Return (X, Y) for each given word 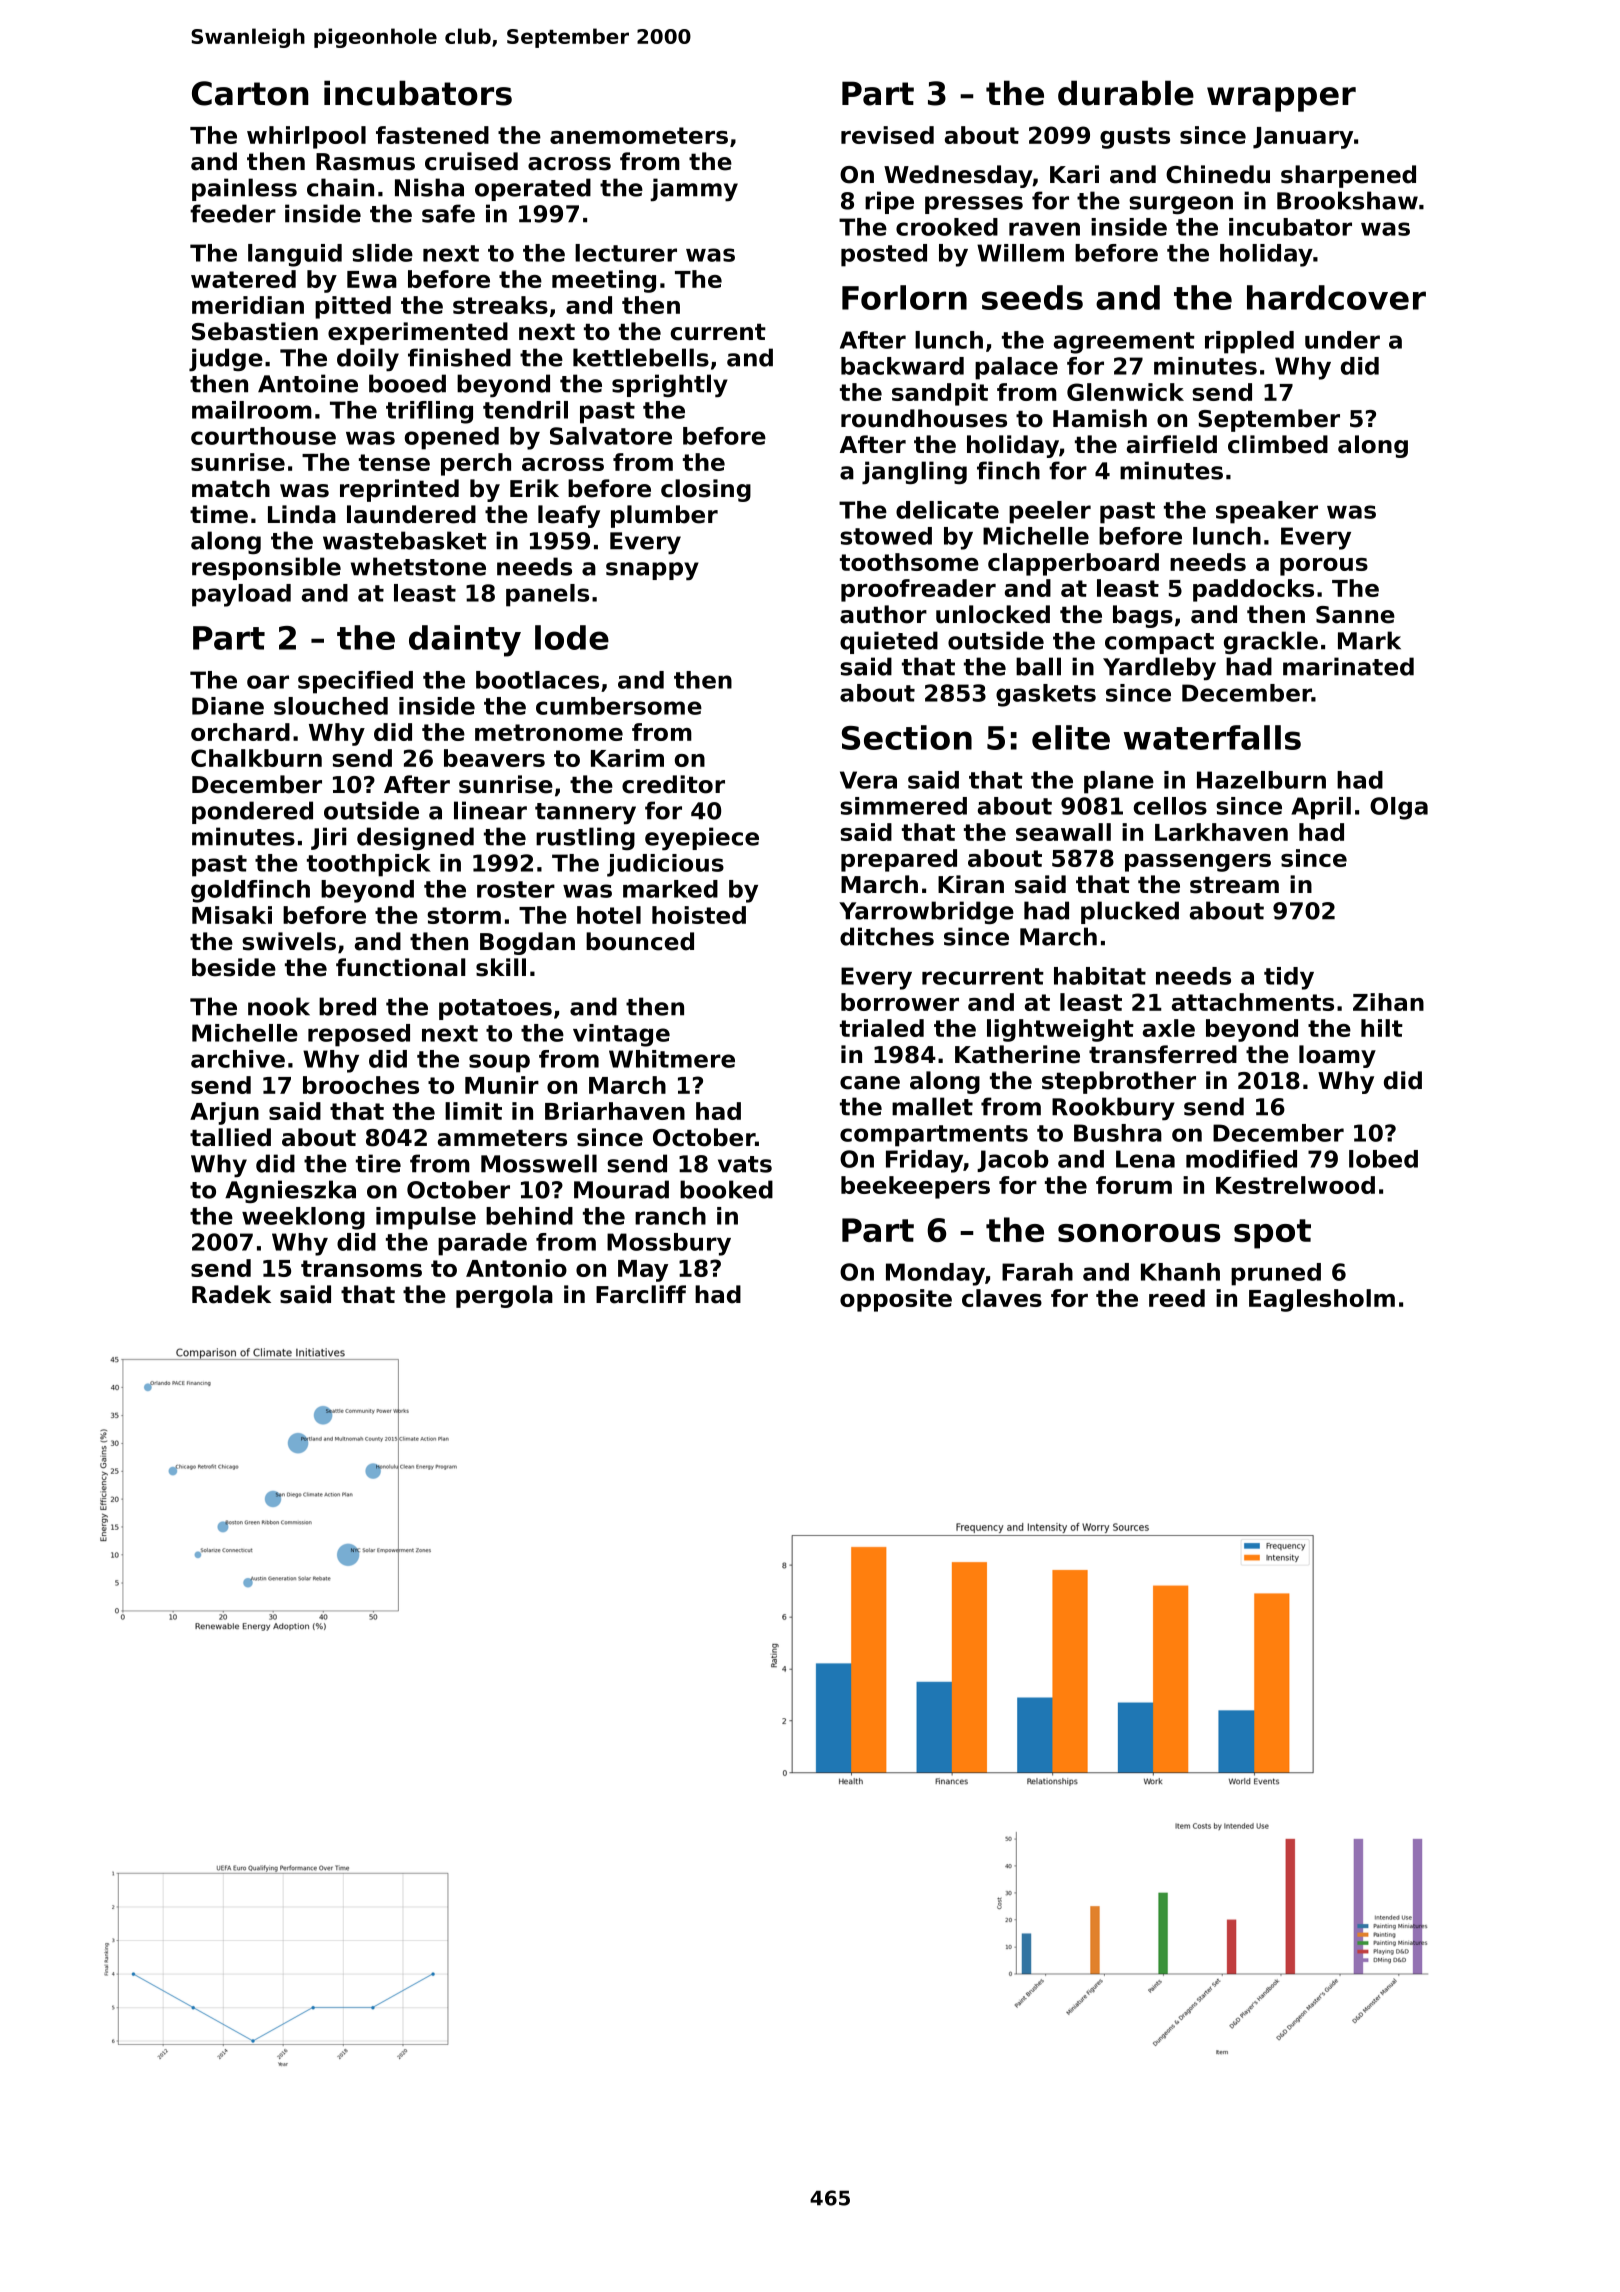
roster (516, 889)
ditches (887, 936)
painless (244, 189)
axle (1169, 1028)
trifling (429, 412)
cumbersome (619, 706)
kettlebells (641, 357)
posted (884, 255)
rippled (1249, 342)
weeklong (303, 1218)
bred (347, 1006)
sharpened (1348, 176)
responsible (266, 568)
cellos (1170, 806)
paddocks (1253, 590)
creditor (673, 784)
